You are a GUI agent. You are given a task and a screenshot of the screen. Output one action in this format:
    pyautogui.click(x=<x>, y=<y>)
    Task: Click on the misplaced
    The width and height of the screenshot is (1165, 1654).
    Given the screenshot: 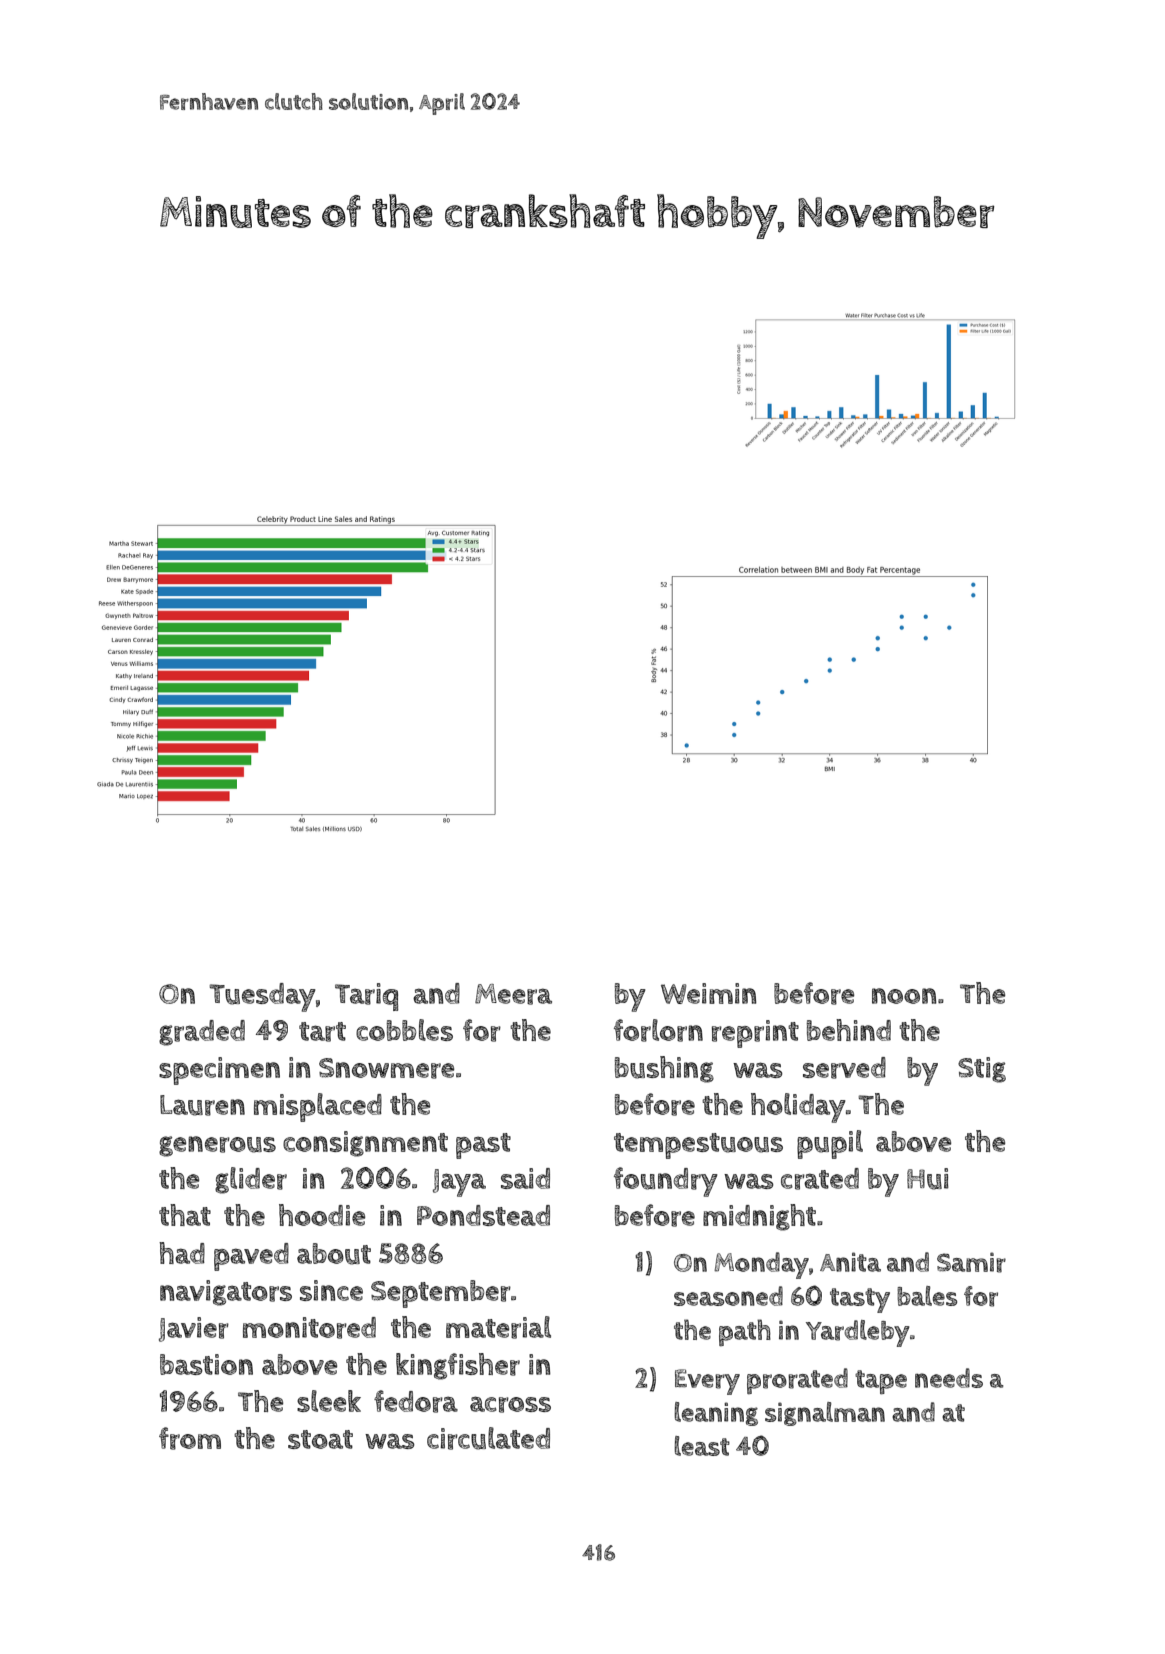 What is the action you would take?
    pyautogui.click(x=318, y=1107)
